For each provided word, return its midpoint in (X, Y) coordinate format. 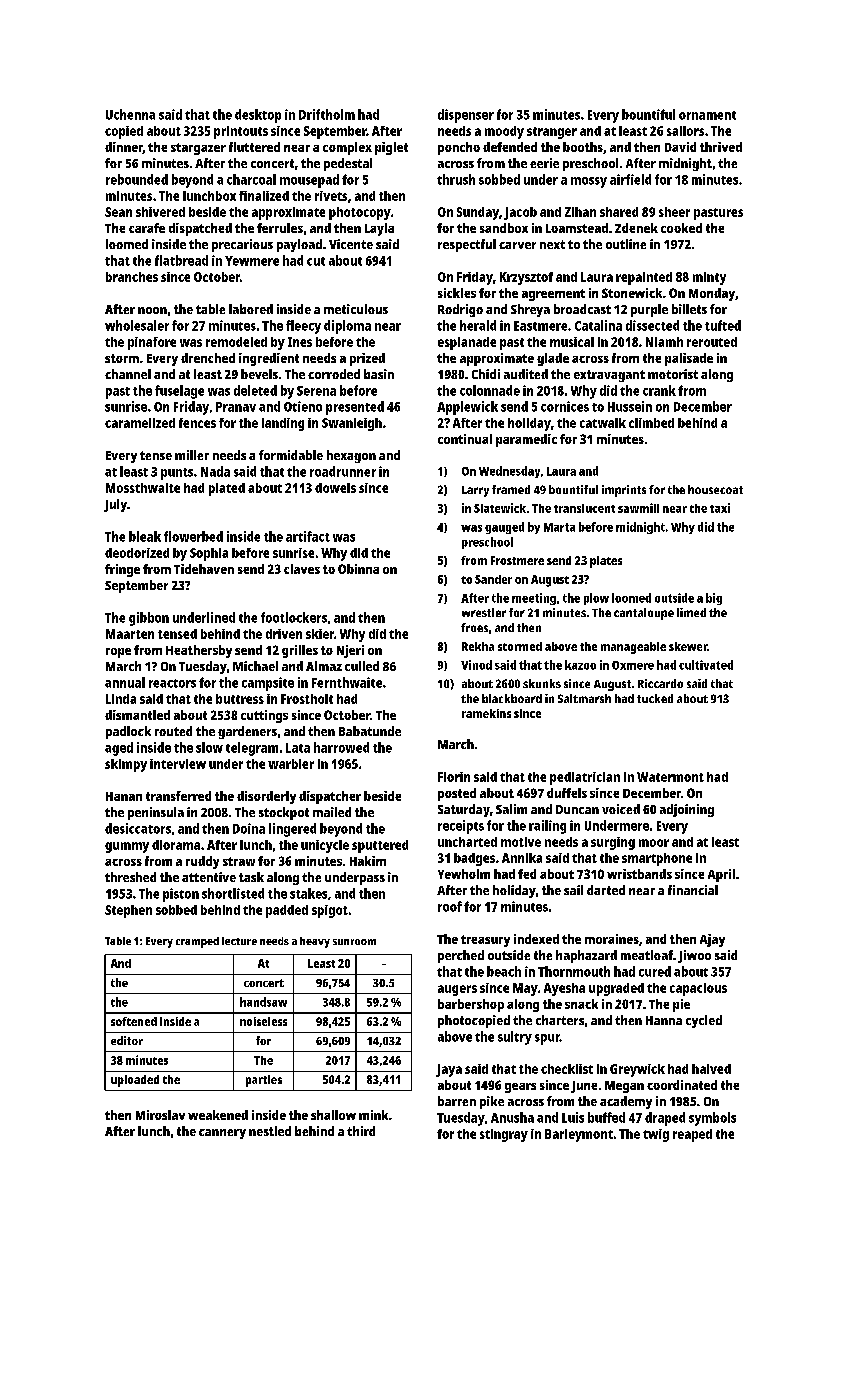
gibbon (149, 619)
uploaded (135, 1081)
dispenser (466, 116)
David (680, 147)
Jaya (449, 1070)
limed (691, 612)
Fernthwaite (347, 682)
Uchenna (130, 114)
